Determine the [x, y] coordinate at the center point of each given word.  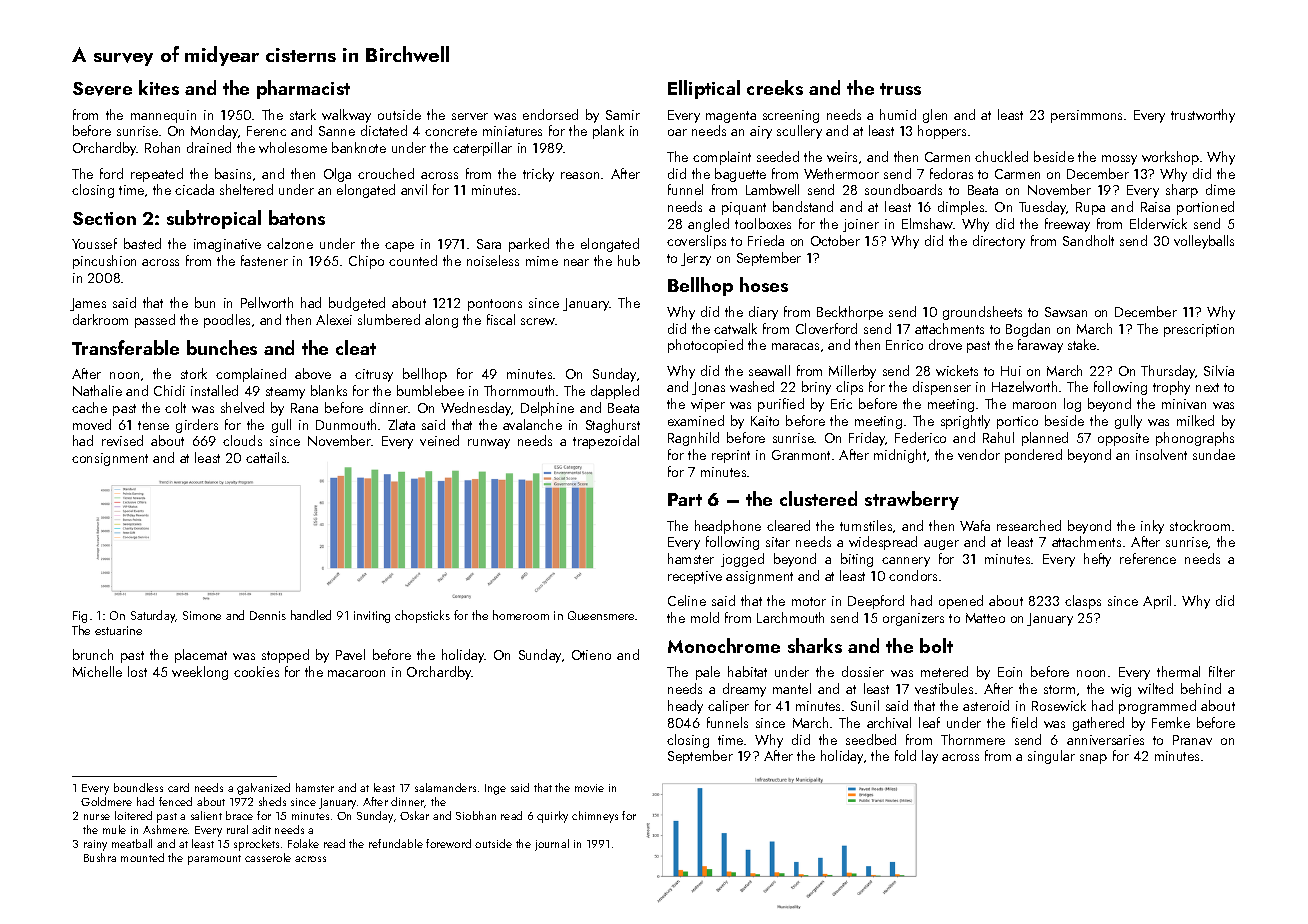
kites [159, 87]
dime [1220, 189]
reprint [731, 456]
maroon [1034, 405]
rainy [95, 845]
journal [552, 845]
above [313, 373]
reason [580, 175]
